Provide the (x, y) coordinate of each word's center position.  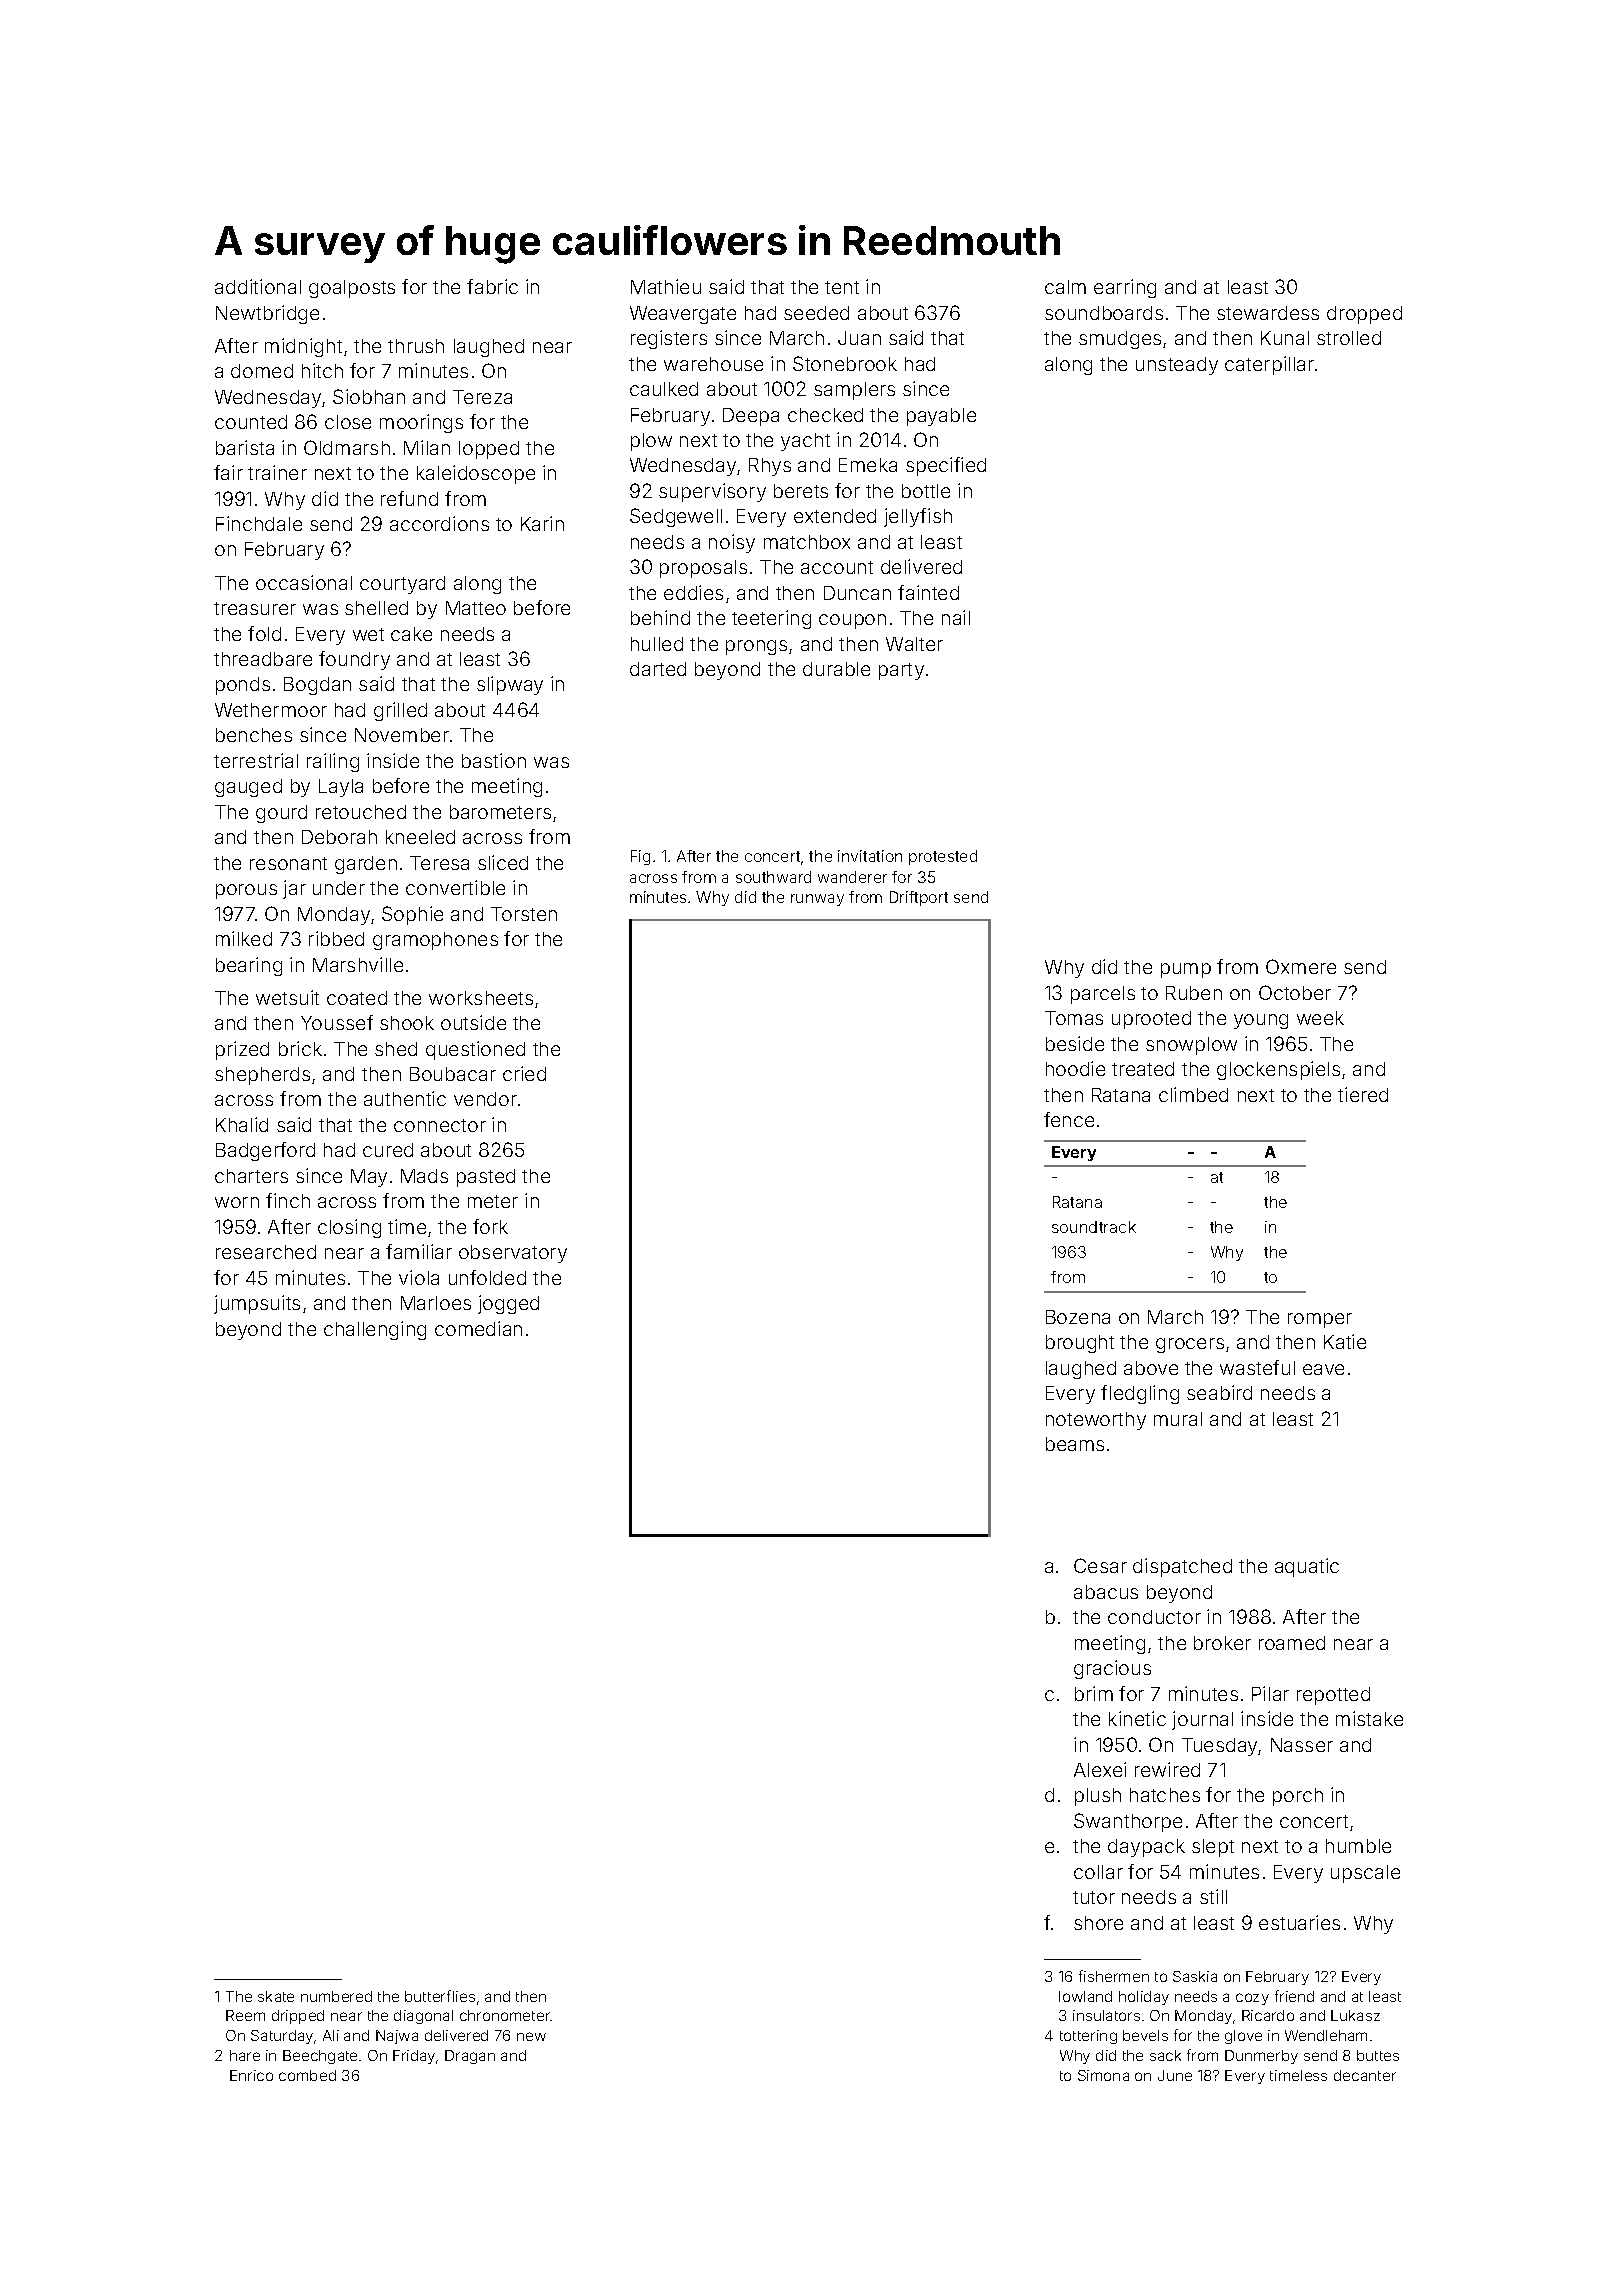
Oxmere (1301, 966)
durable (836, 669)
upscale (1365, 1874)
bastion (494, 760)
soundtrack (1094, 1227)
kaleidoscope (476, 474)
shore (1098, 1923)
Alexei (1100, 1769)
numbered (336, 1996)
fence (1069, 1119)
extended (835, 516)
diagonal (423, 2017)
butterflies (440, 1996)
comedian (478, 1328)
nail (956, 617)
